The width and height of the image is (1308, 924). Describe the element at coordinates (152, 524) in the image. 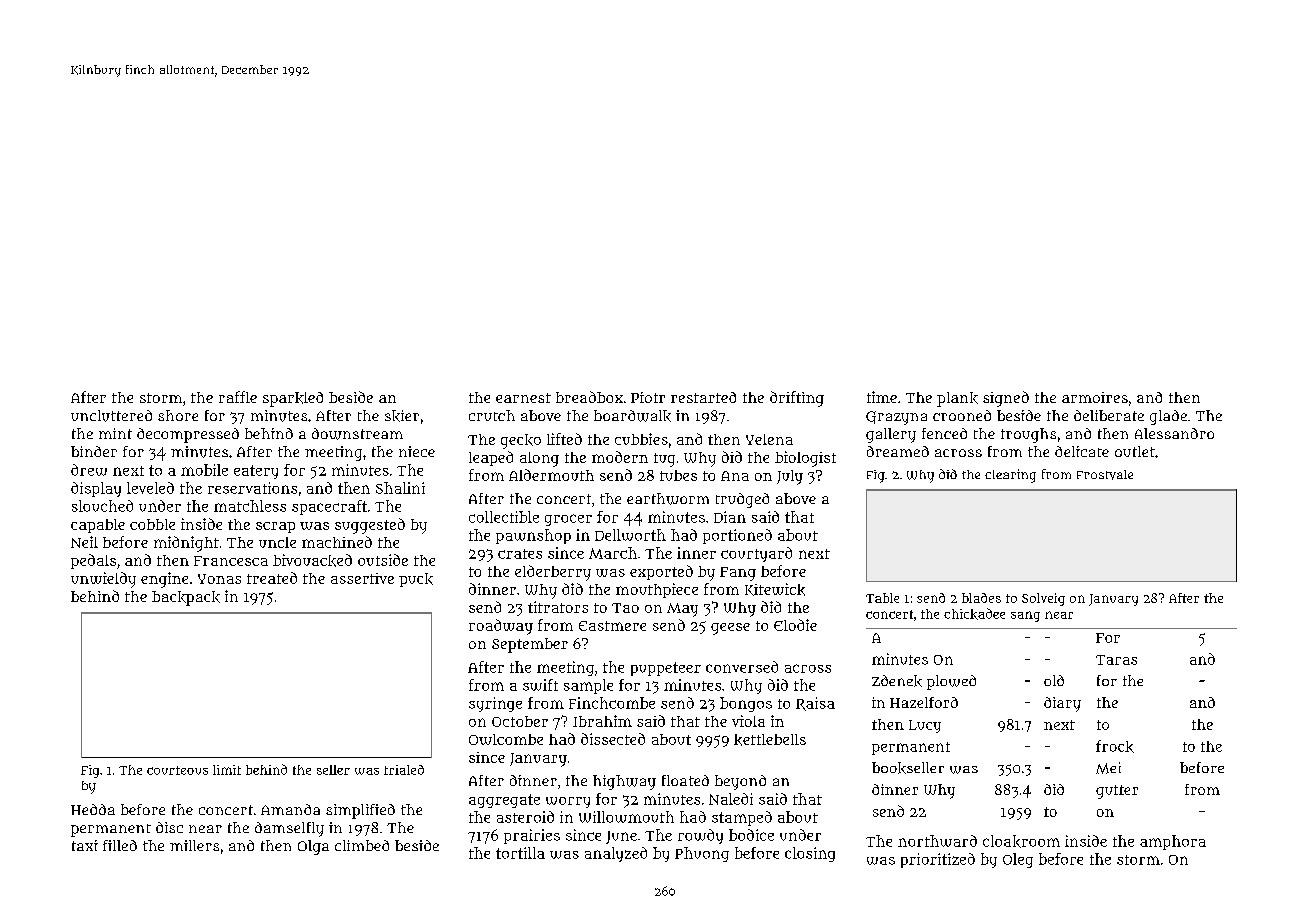

I see `cobble` at that location.
